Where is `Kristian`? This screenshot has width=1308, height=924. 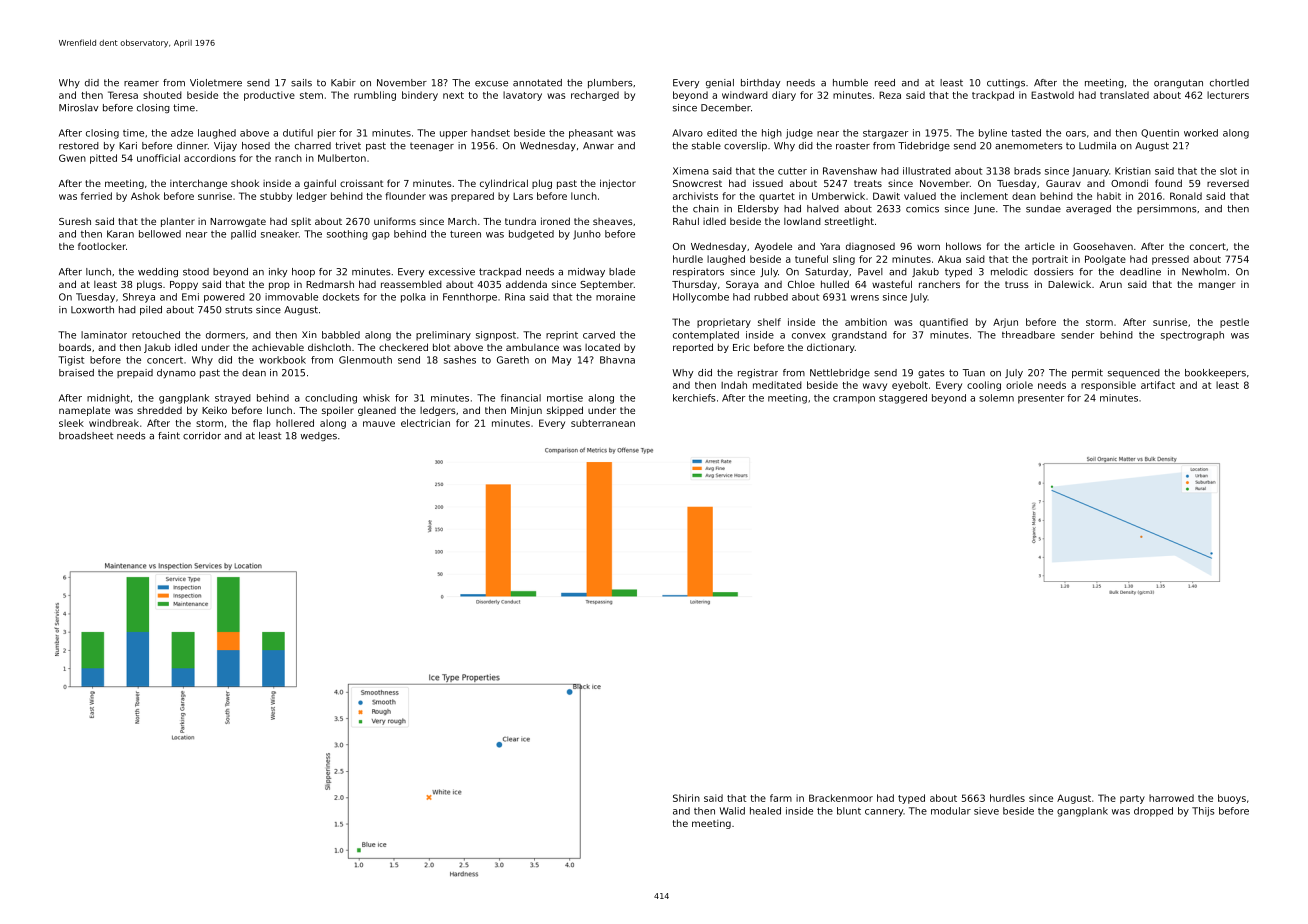 Kristian is located at coordinates (1133, 171).
